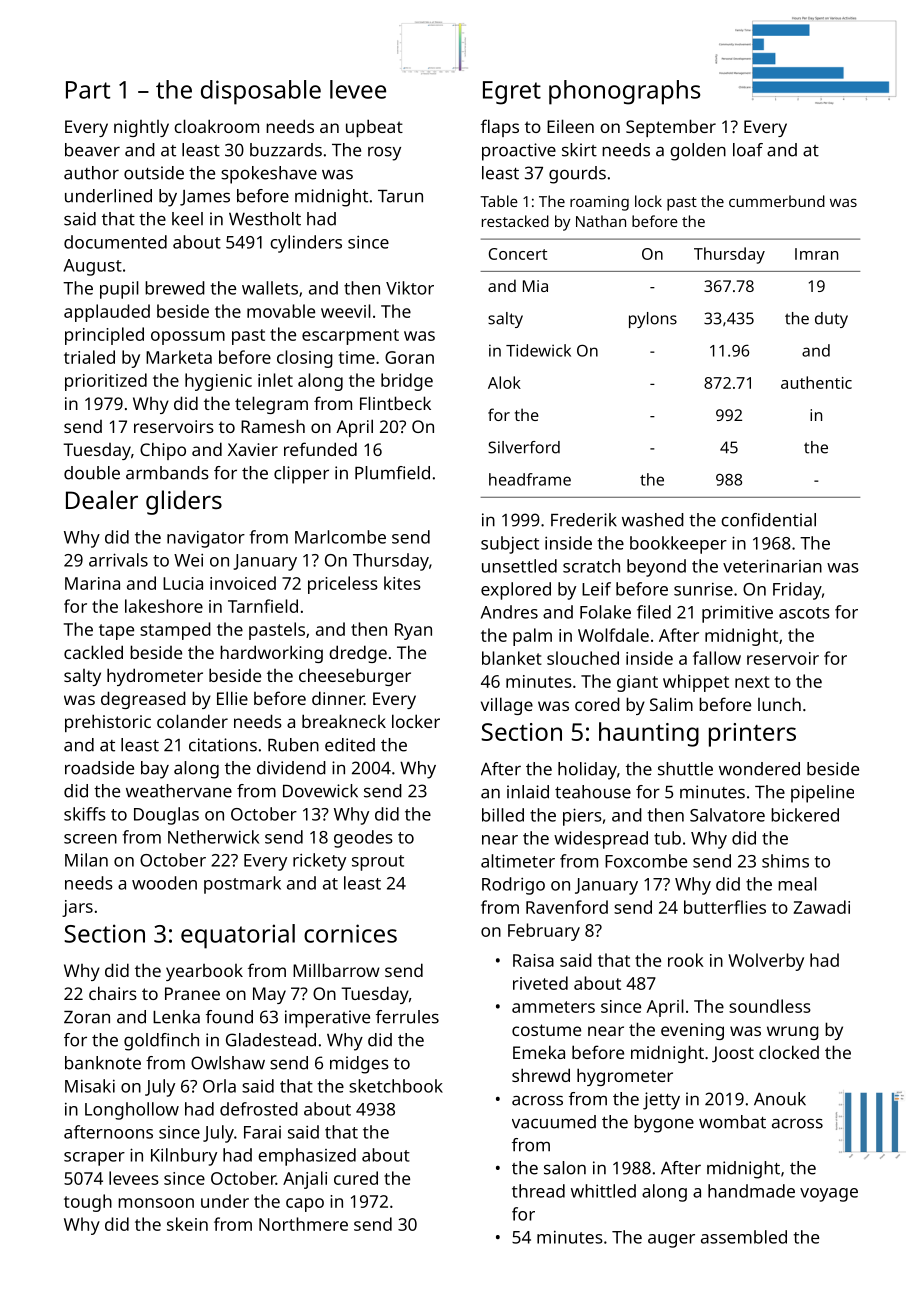 Image resolution: width=924 pixels, height=1308 pixels. Describe the element at coordinates (553, 1007) in the page. I see `ammeters` at that location.
